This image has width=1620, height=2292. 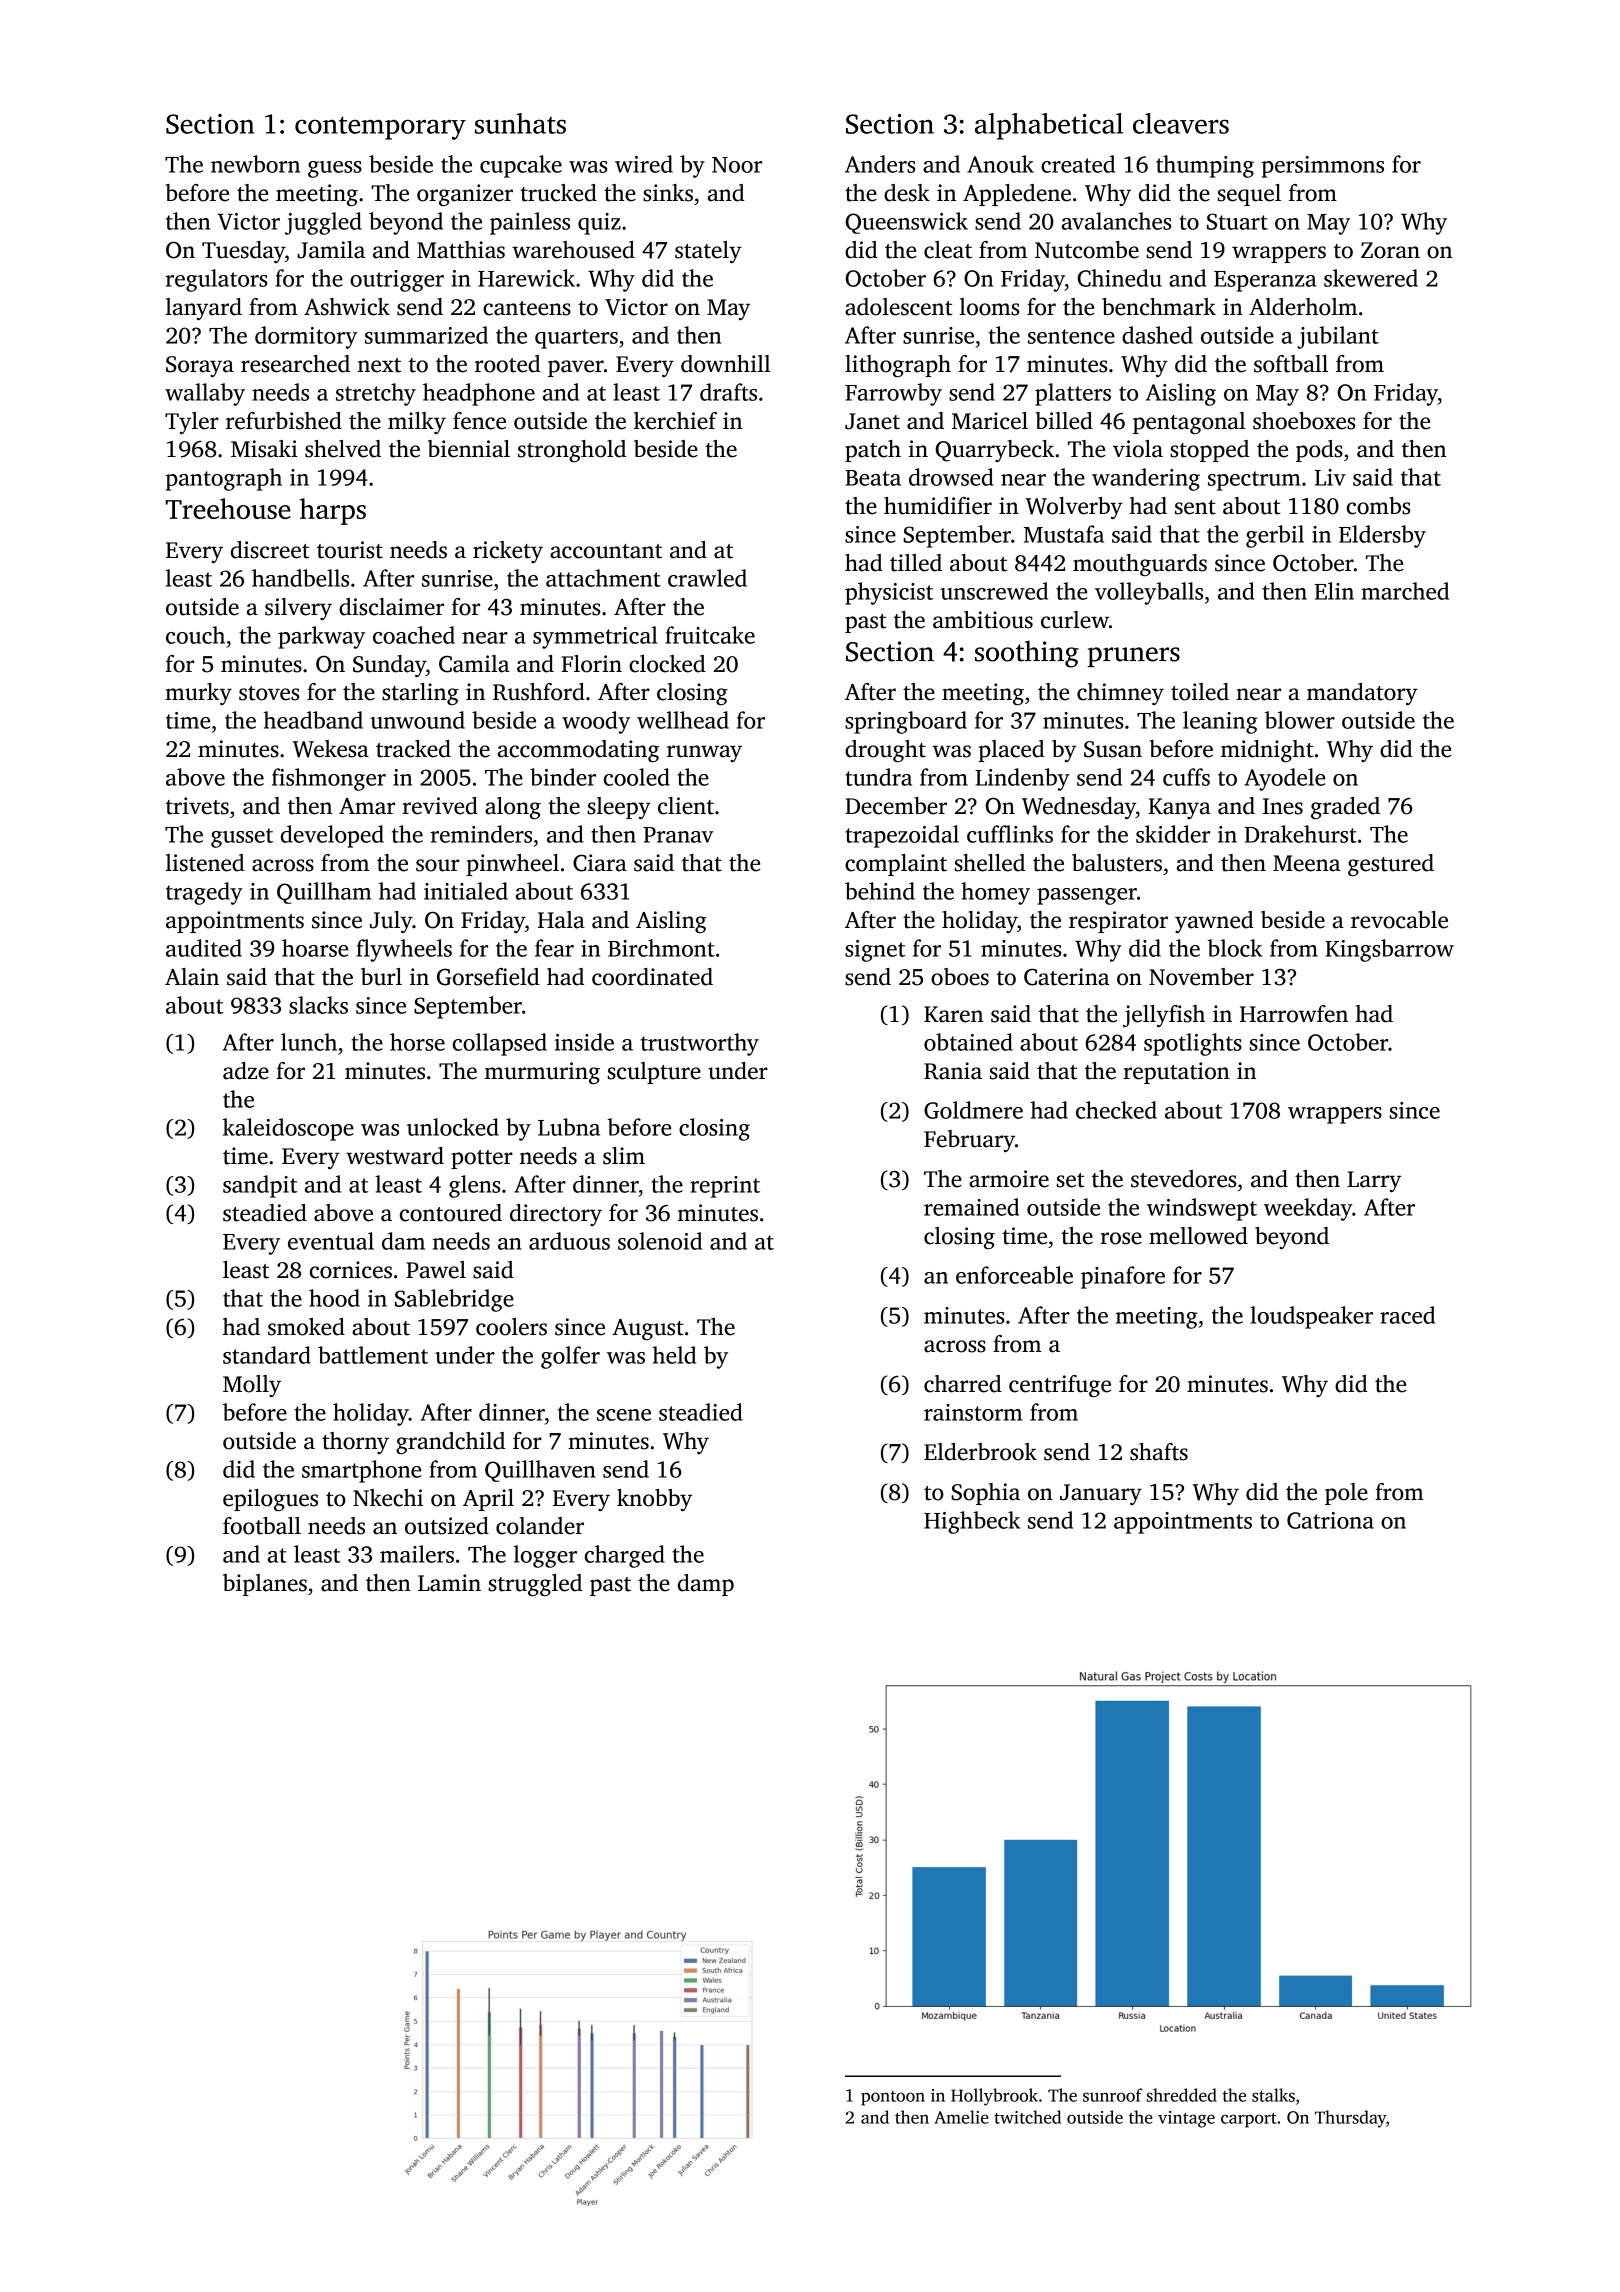 I want to click on slim, so click(x=624, y=1156).
